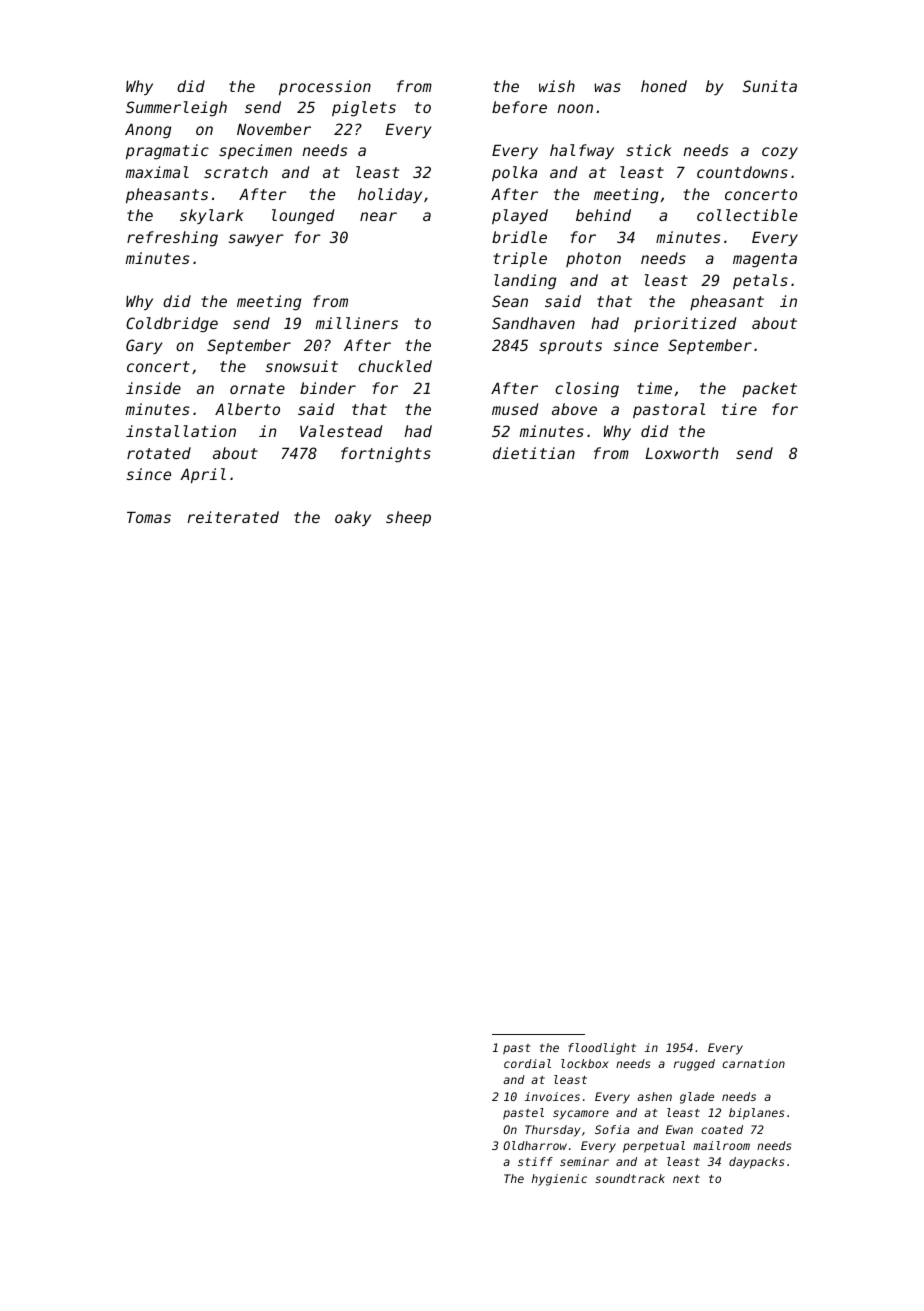 The height and width of the screenshot is (1311, 924). I want to click on inside, so click(153, 388).
